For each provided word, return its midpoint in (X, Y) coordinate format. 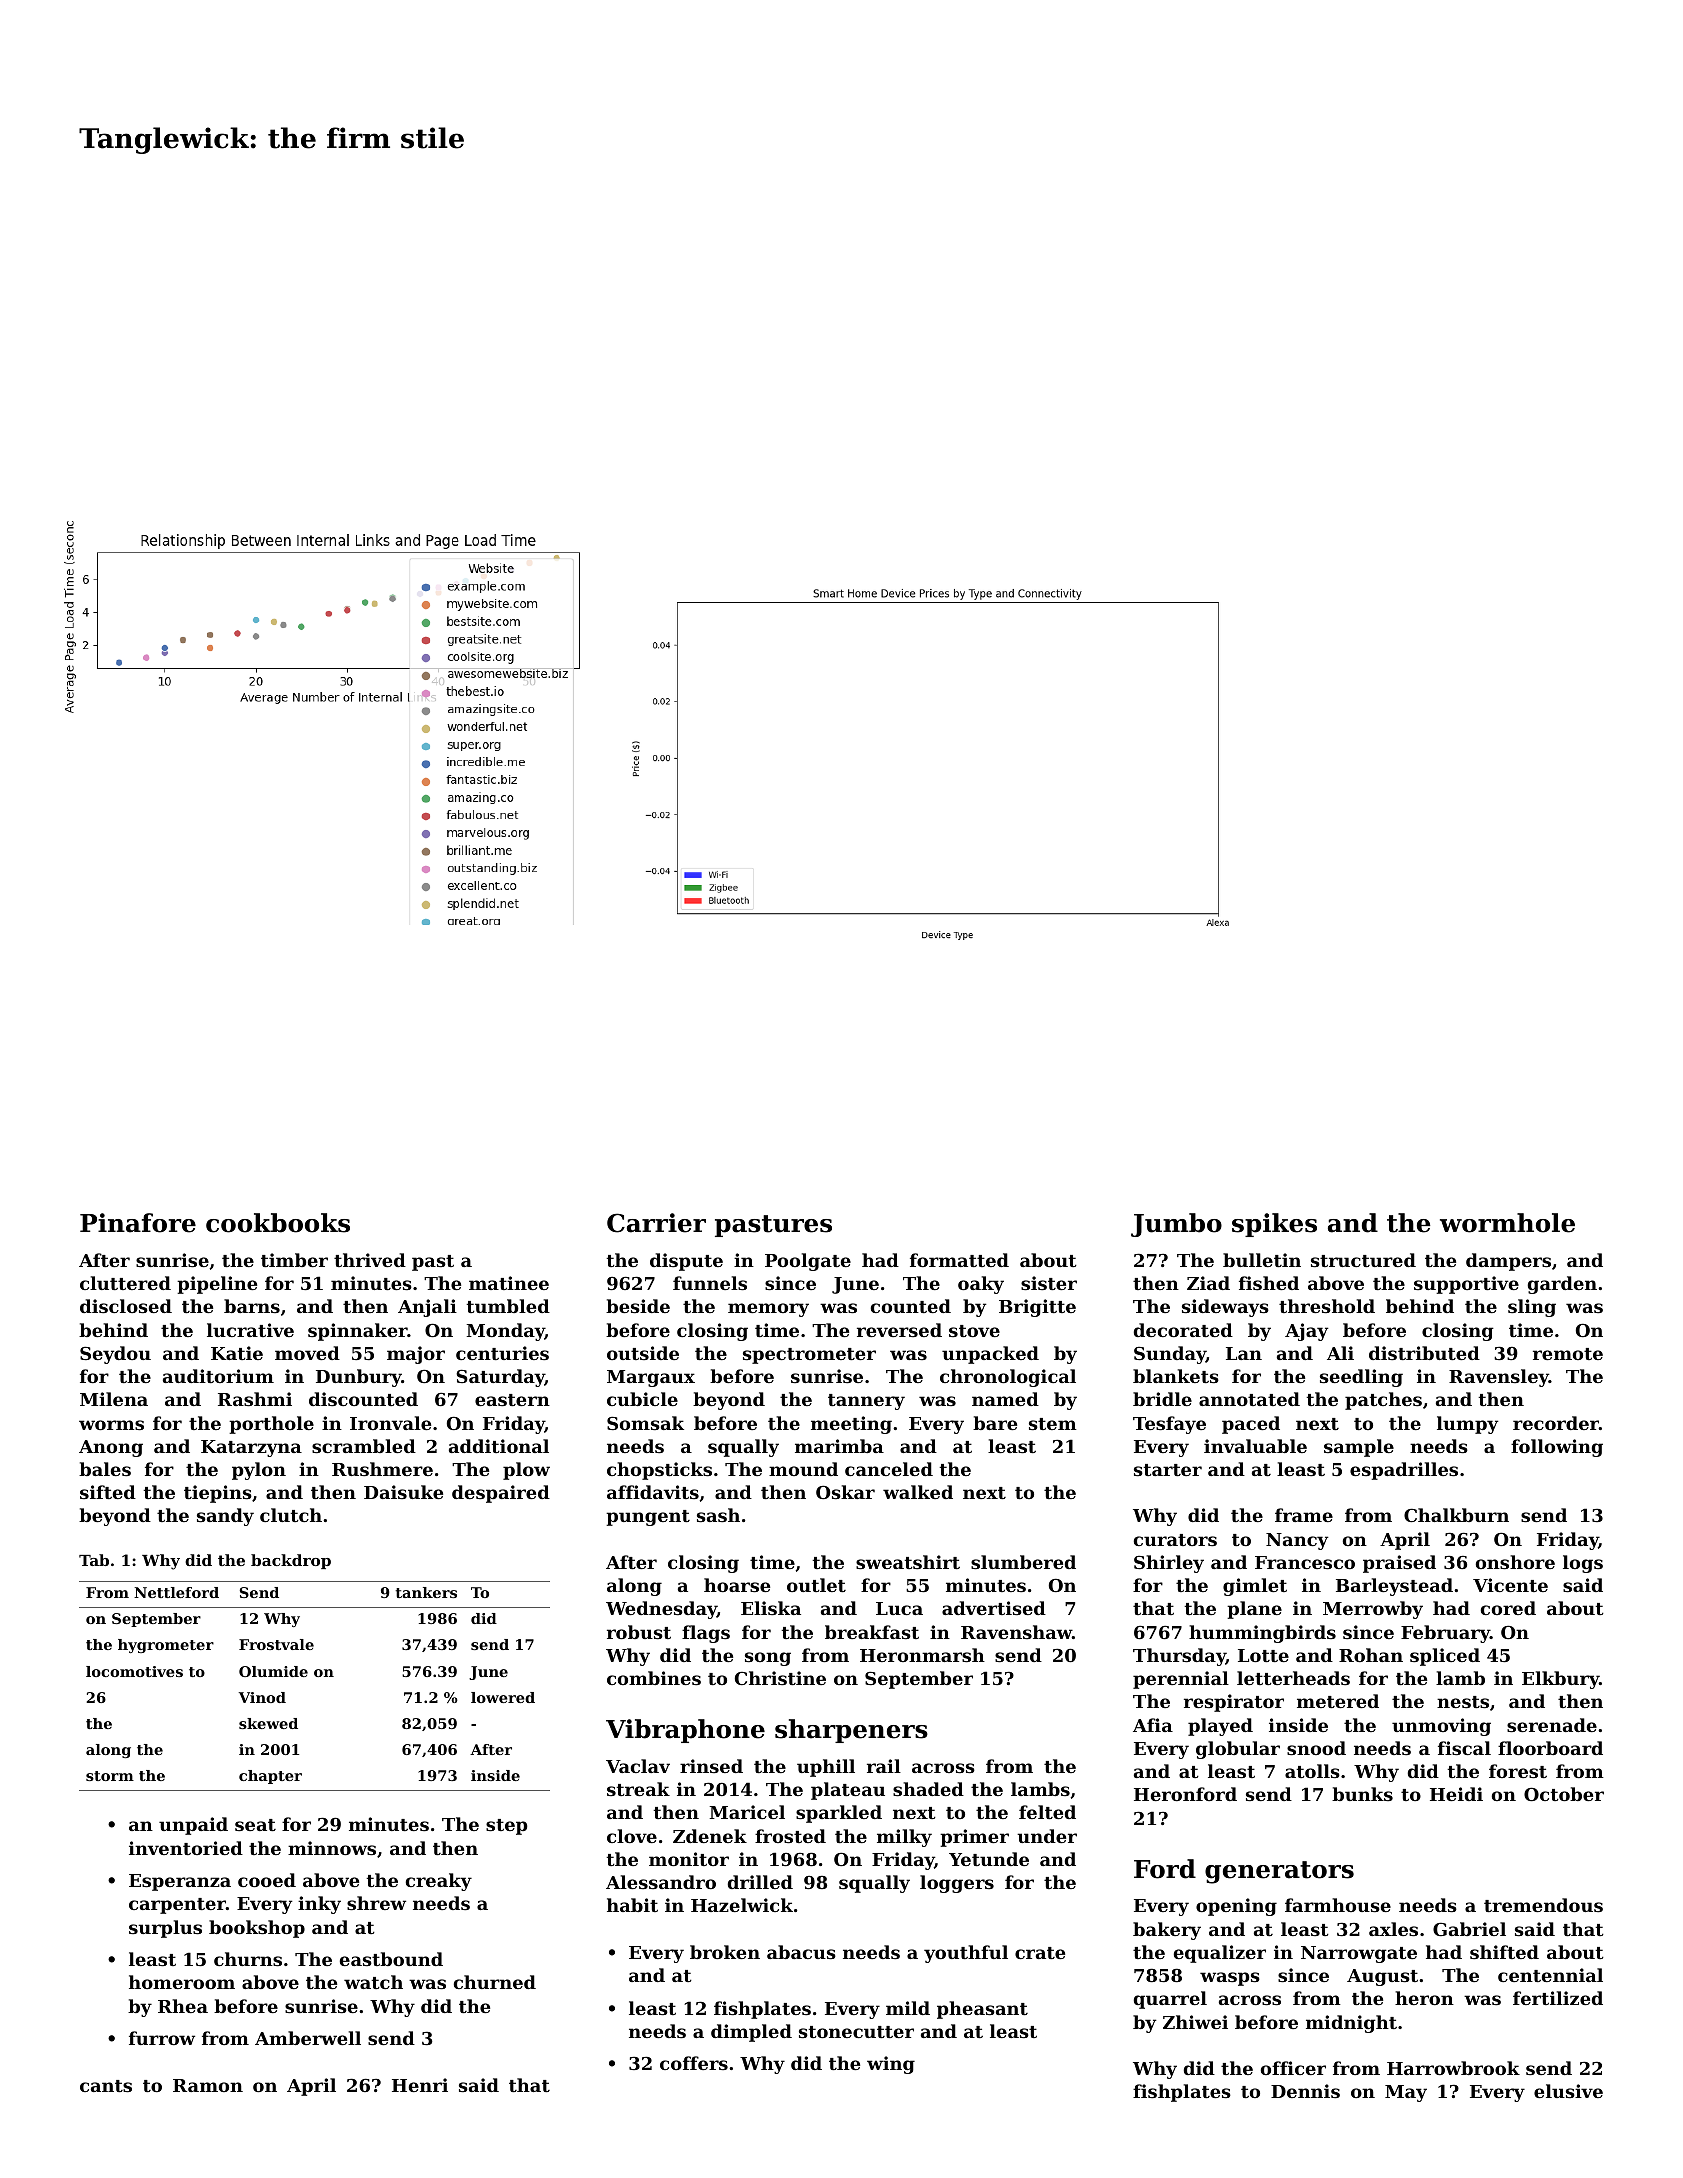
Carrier (656, 1223)
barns (252, 1306)
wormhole (1507, 1223)
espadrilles (1404, 1471)
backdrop (291, 1561)
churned (495, 1982)
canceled (889, 1469)
